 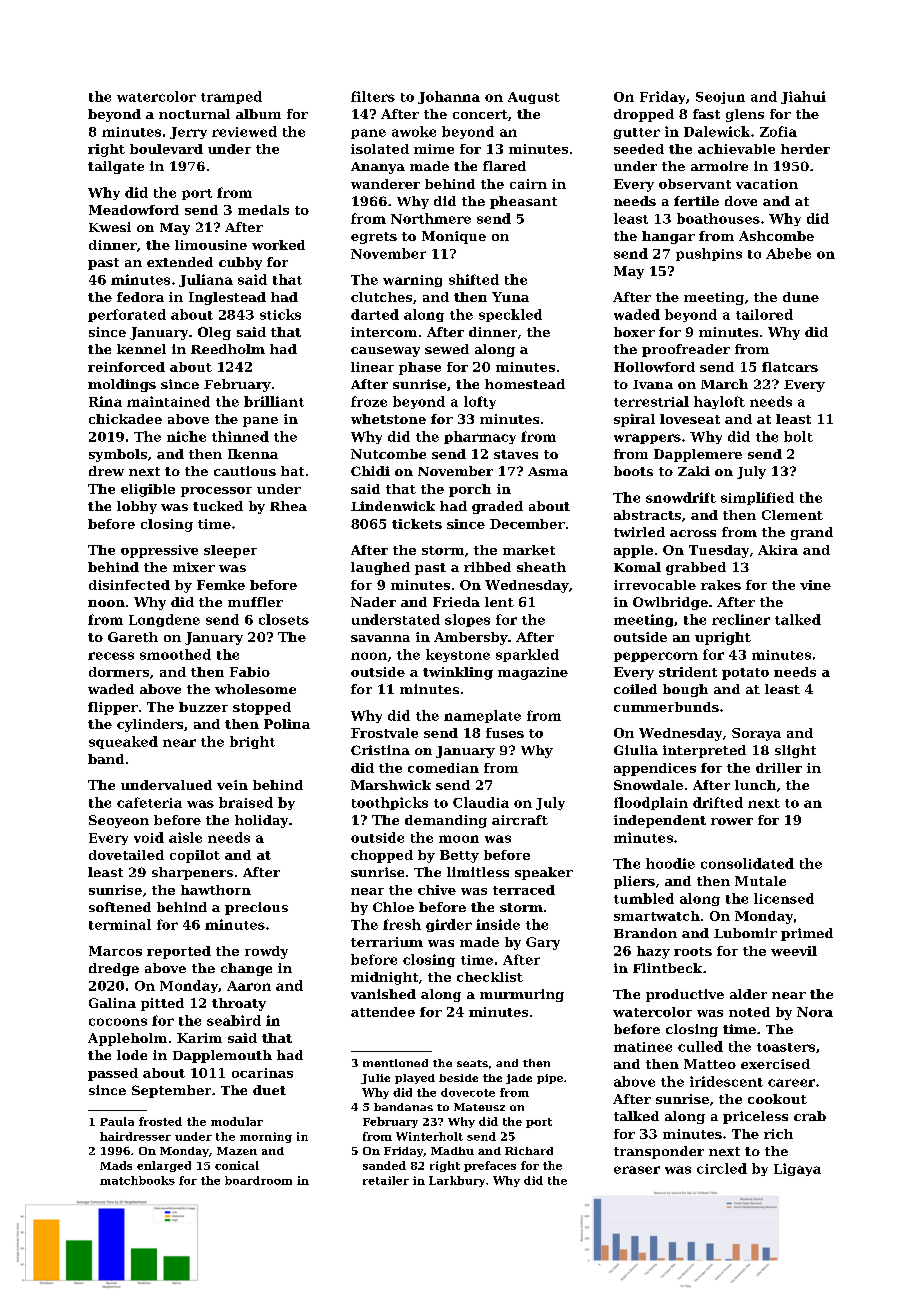 What do you see at coordinates (258, 1180) in the screenshot?
I see `boardroom` at bounding box center [258, 1180].
